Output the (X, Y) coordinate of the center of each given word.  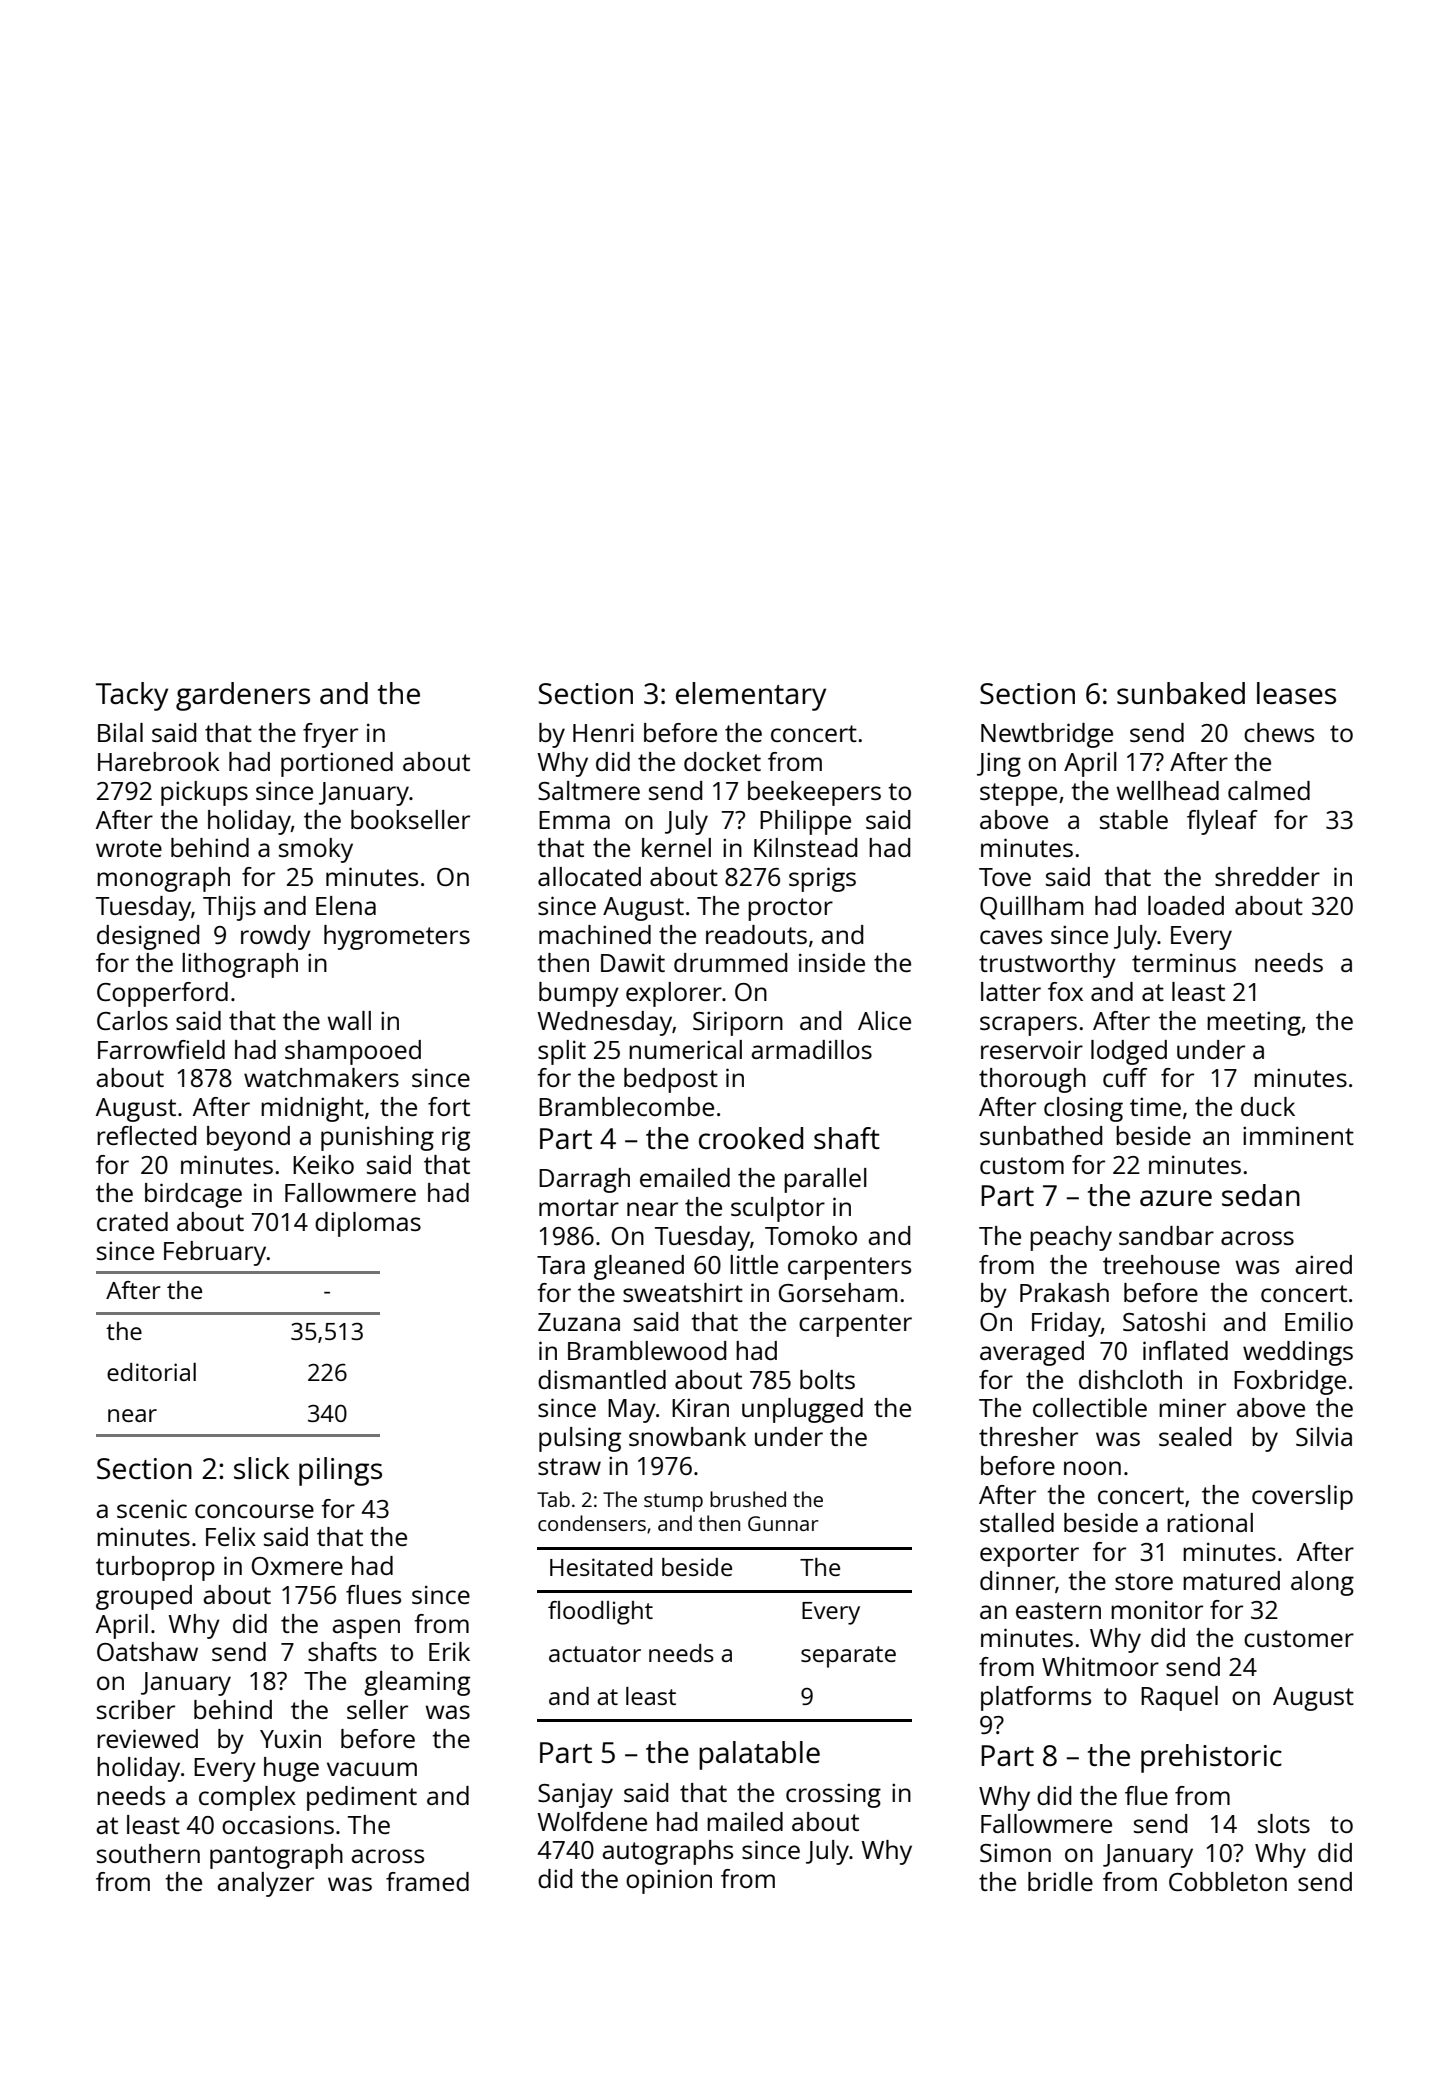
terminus (1184, 962)
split (562, 1052)
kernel (676, 847)
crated (132, 1221)
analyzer (265, 1884)
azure (1176, 1198)
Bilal (120, 732)
